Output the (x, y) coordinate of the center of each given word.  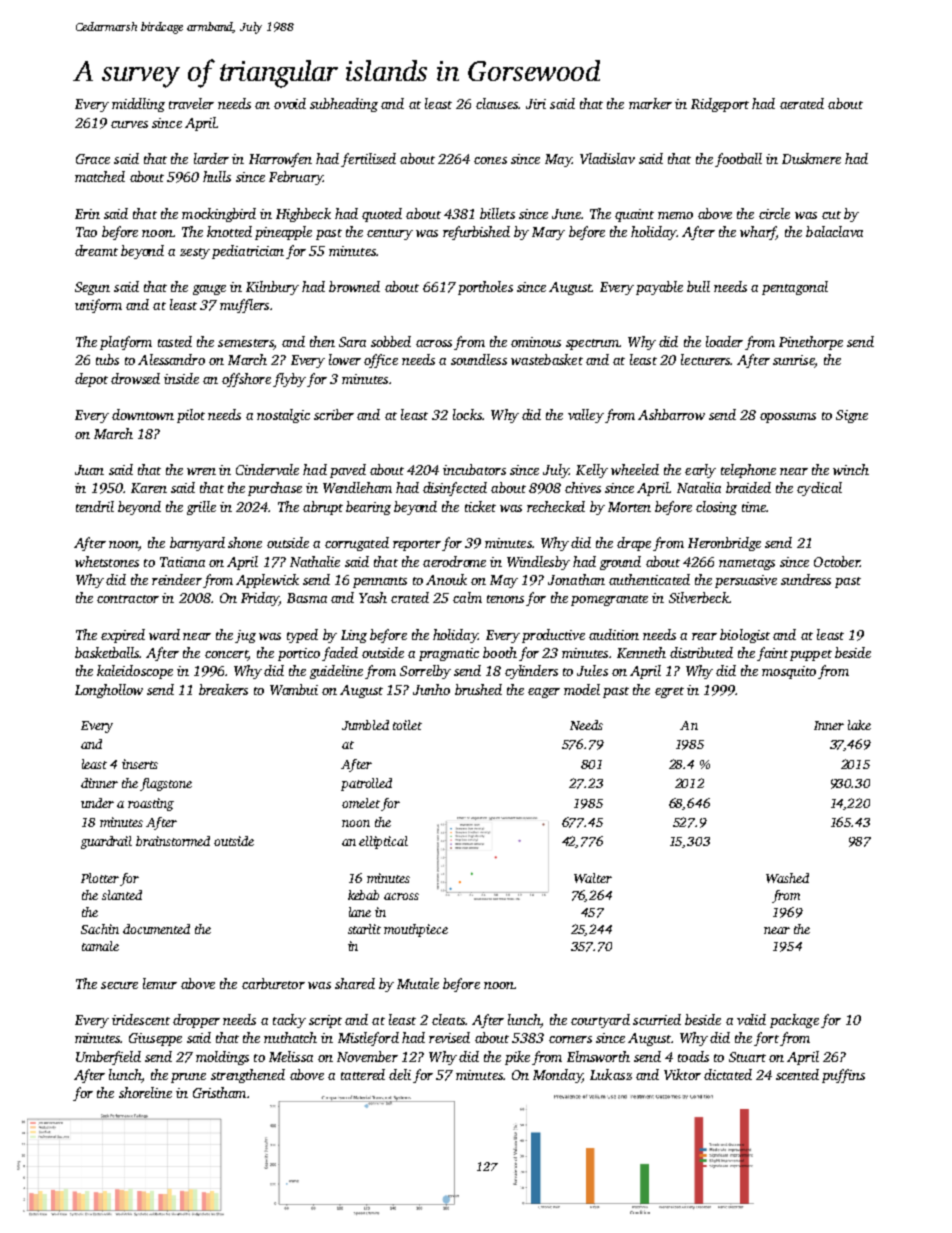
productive (553, 636)
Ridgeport (720, 105)
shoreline (145, 1092)
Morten (629, 507)
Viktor (682, 1074)
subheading (344, 105)
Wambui (294, 689)
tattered (363, 1074)
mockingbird (219, 215)
